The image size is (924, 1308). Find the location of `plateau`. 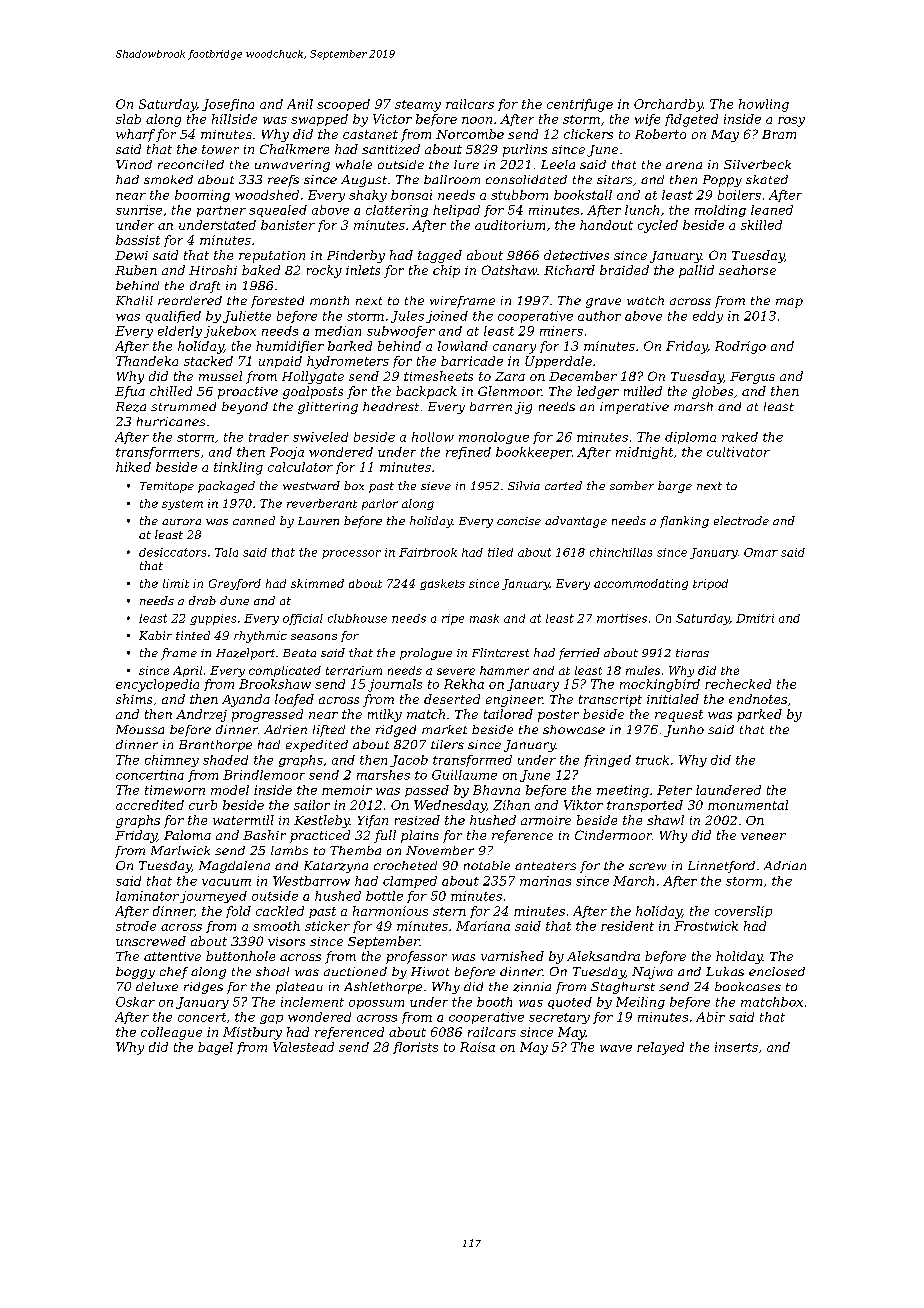

plateau is located at coordinates (299, 988).
